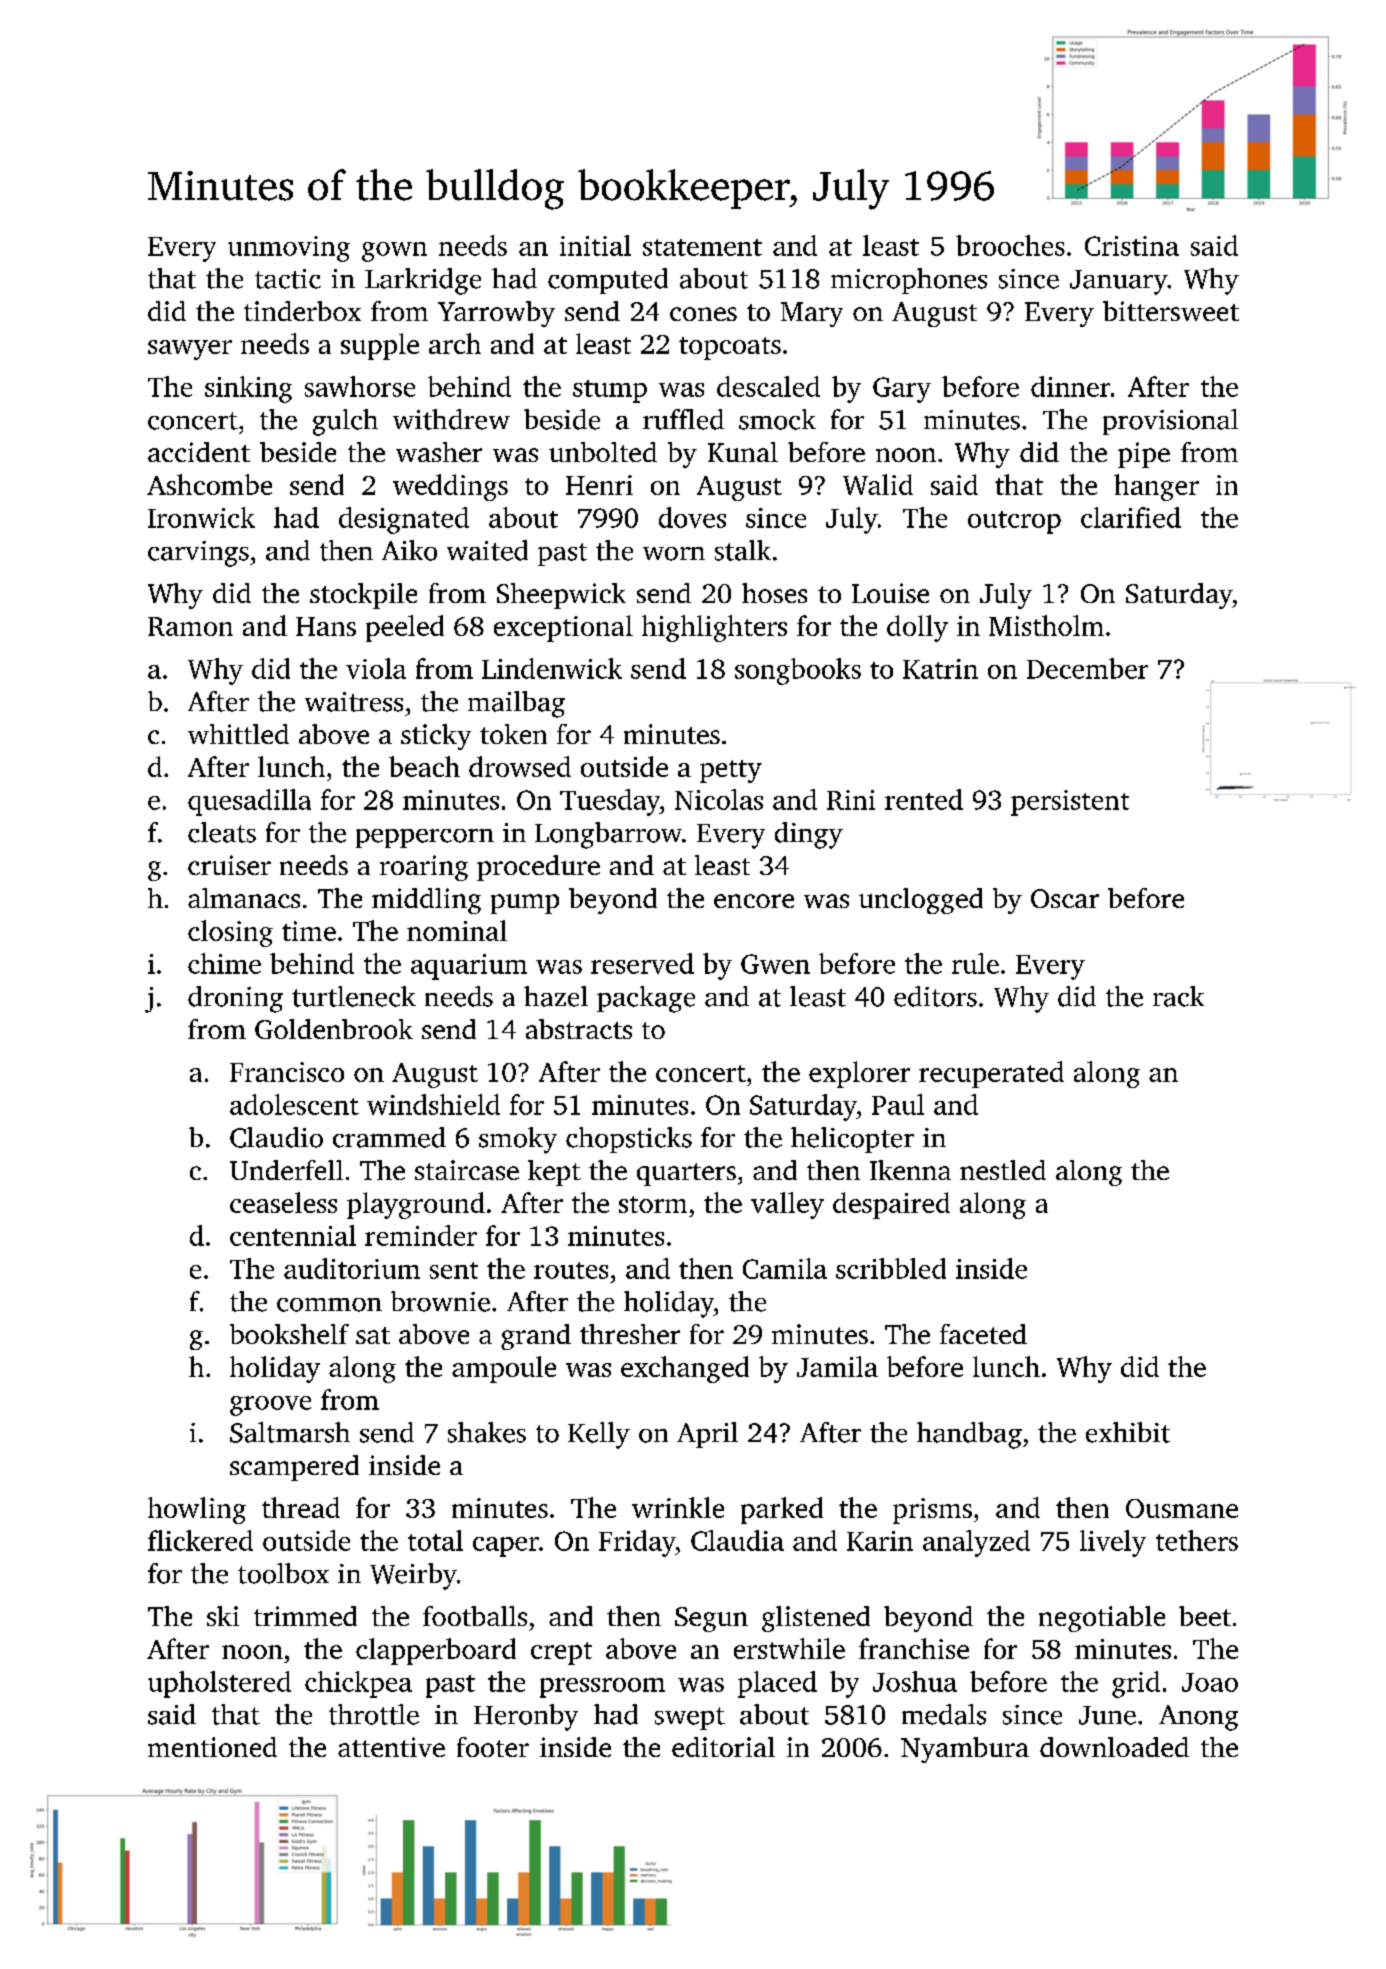  What do you see at coordinates (837, 1366) in the screenshot?
I see `Jamila` at bounding box center [837, 1366].
